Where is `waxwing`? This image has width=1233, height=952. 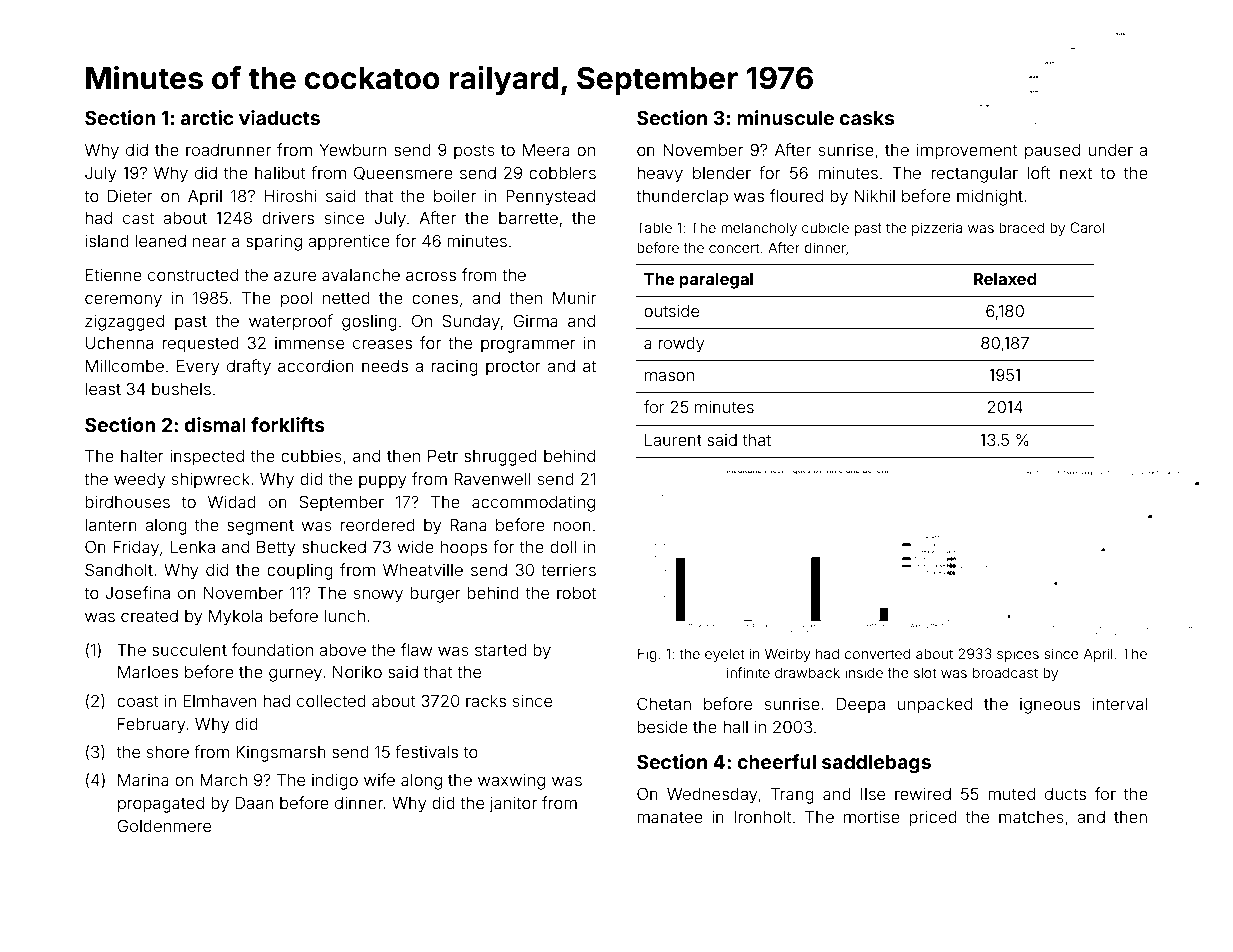
waxwing is located at coordinates (511, 781).
